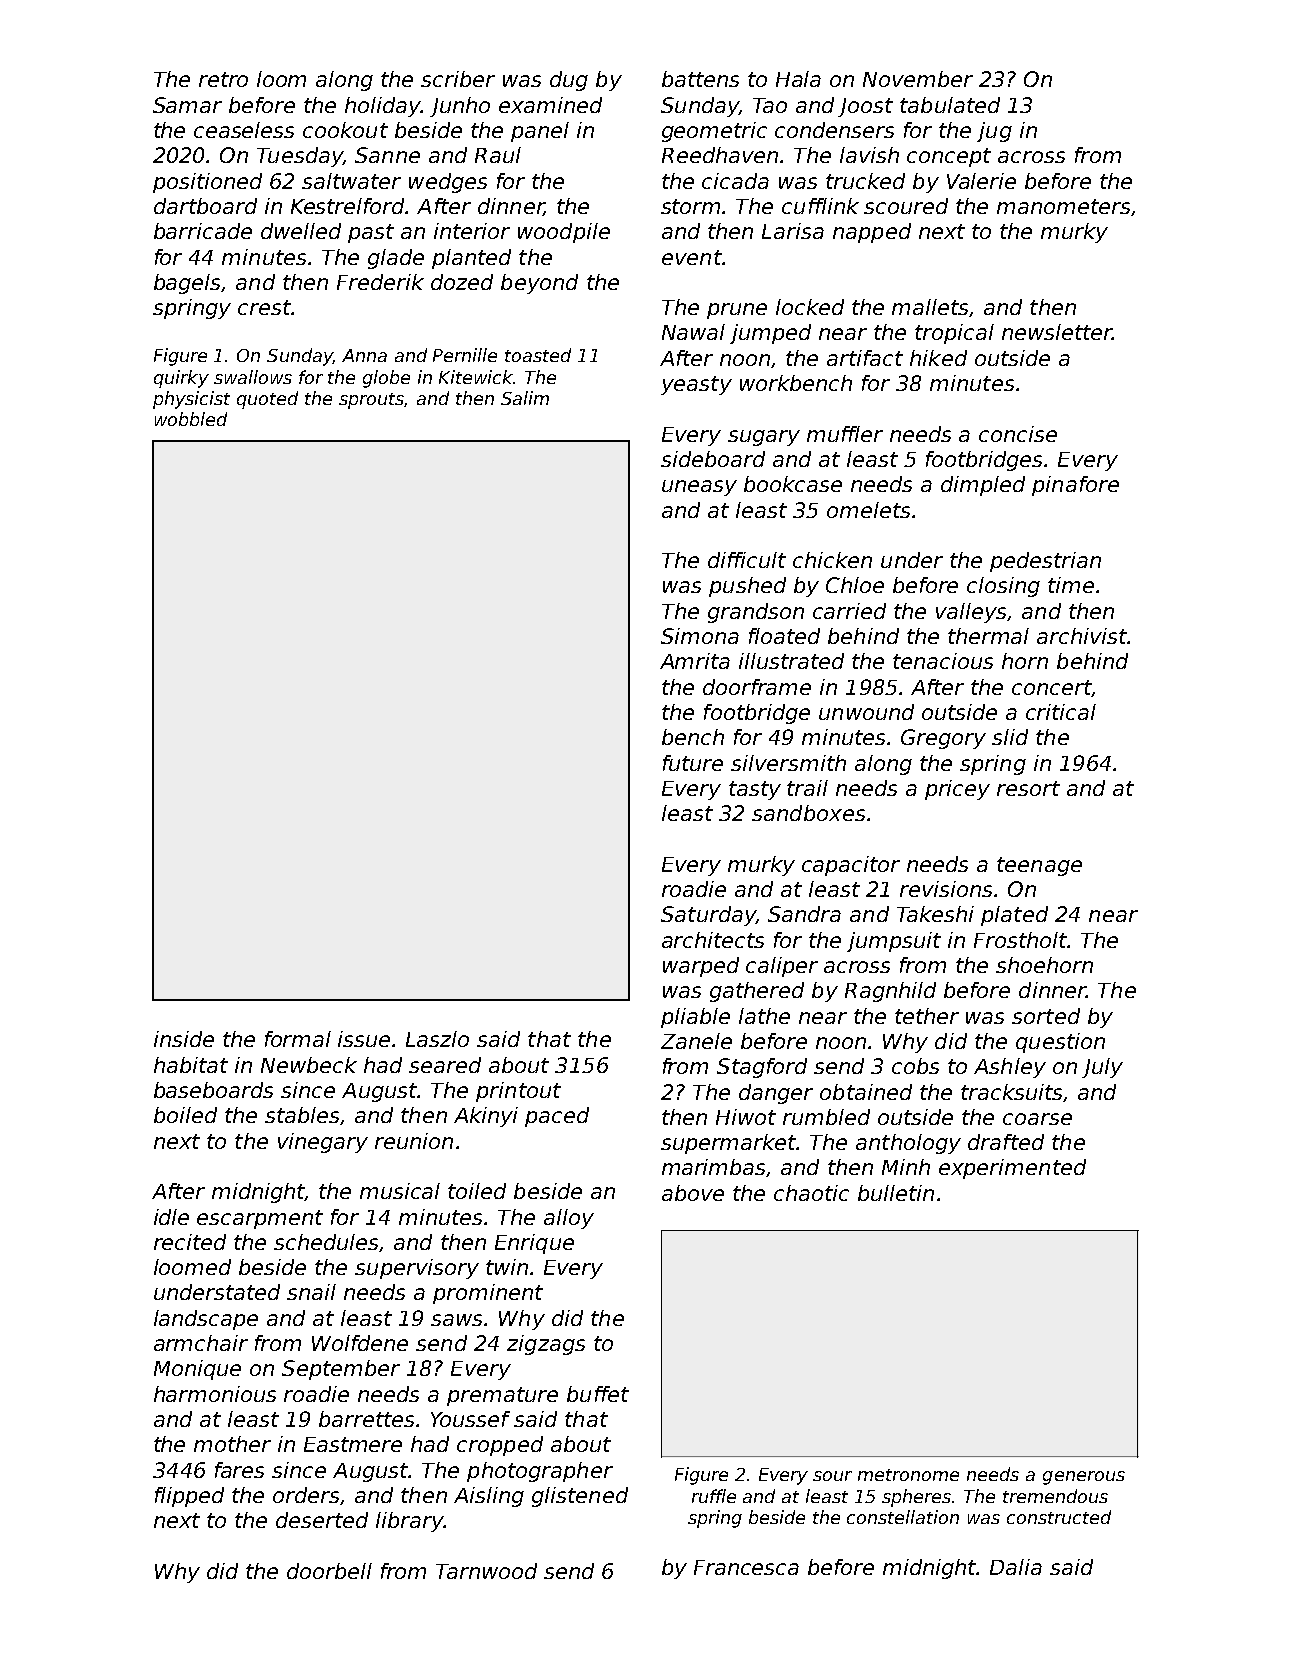  I want to click on concert, so click(1052, 688).
